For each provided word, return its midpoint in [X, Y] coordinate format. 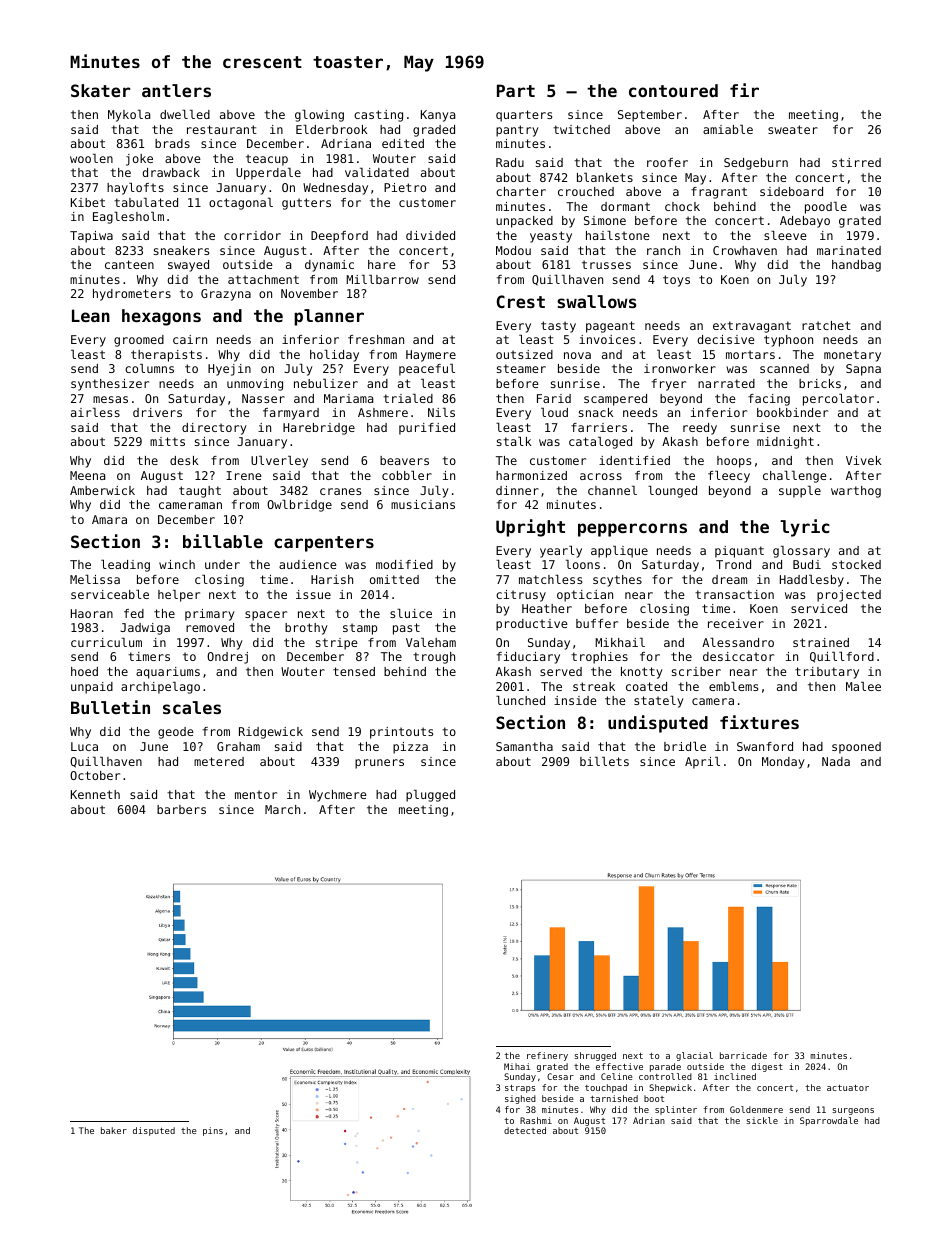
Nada [836, 761]
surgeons [853, 1111]
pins [213, 1131]
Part [516, 90]
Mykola [129, 116]
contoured [673, 90]
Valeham [431, 642]
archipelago [160, 688]
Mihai [517, 1066]
